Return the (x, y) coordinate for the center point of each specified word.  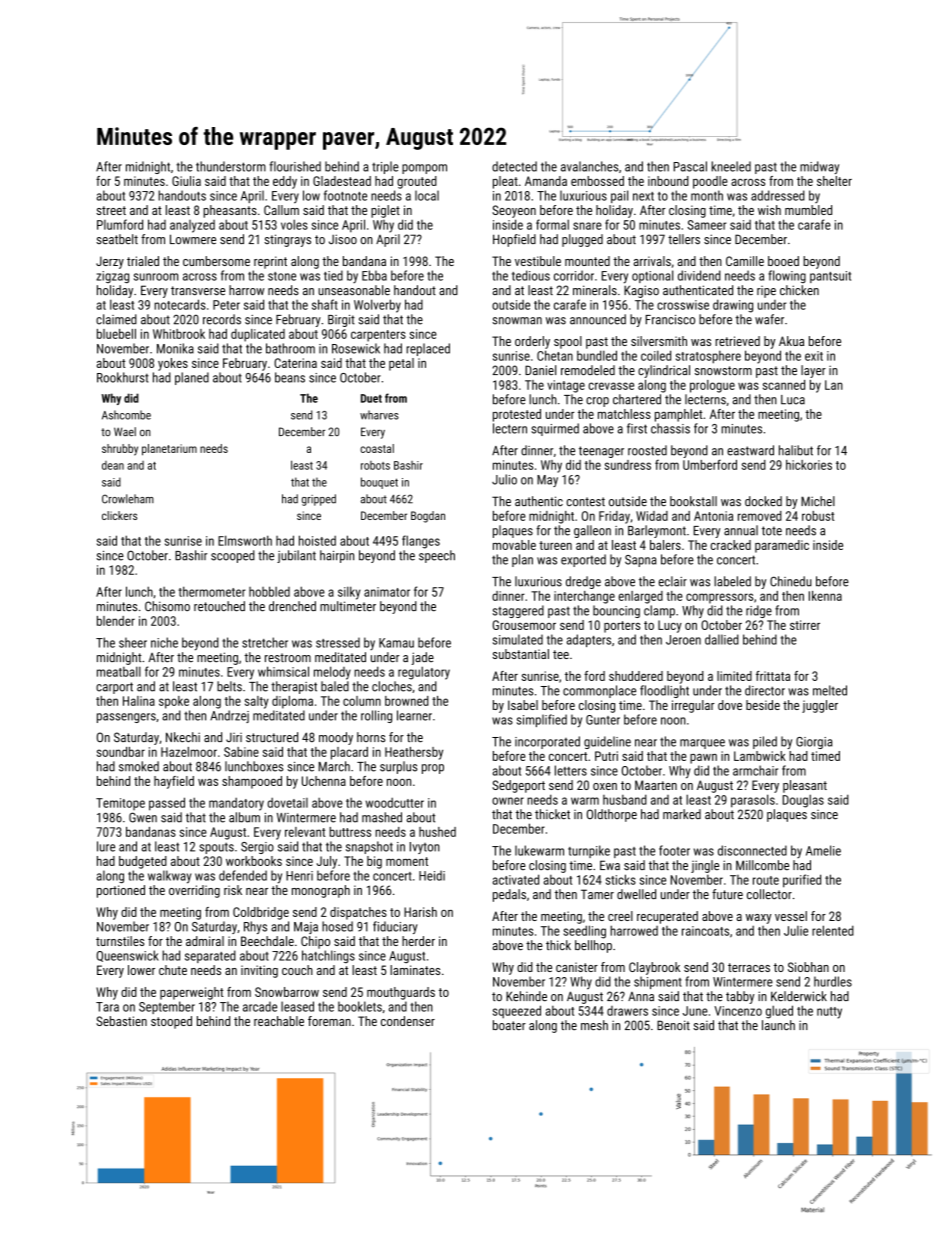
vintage (566, 386)
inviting (259, 971)
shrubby (120, 450)
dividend (699, 275)
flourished (295, 166)
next (643, 196)
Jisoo (343, 239)
